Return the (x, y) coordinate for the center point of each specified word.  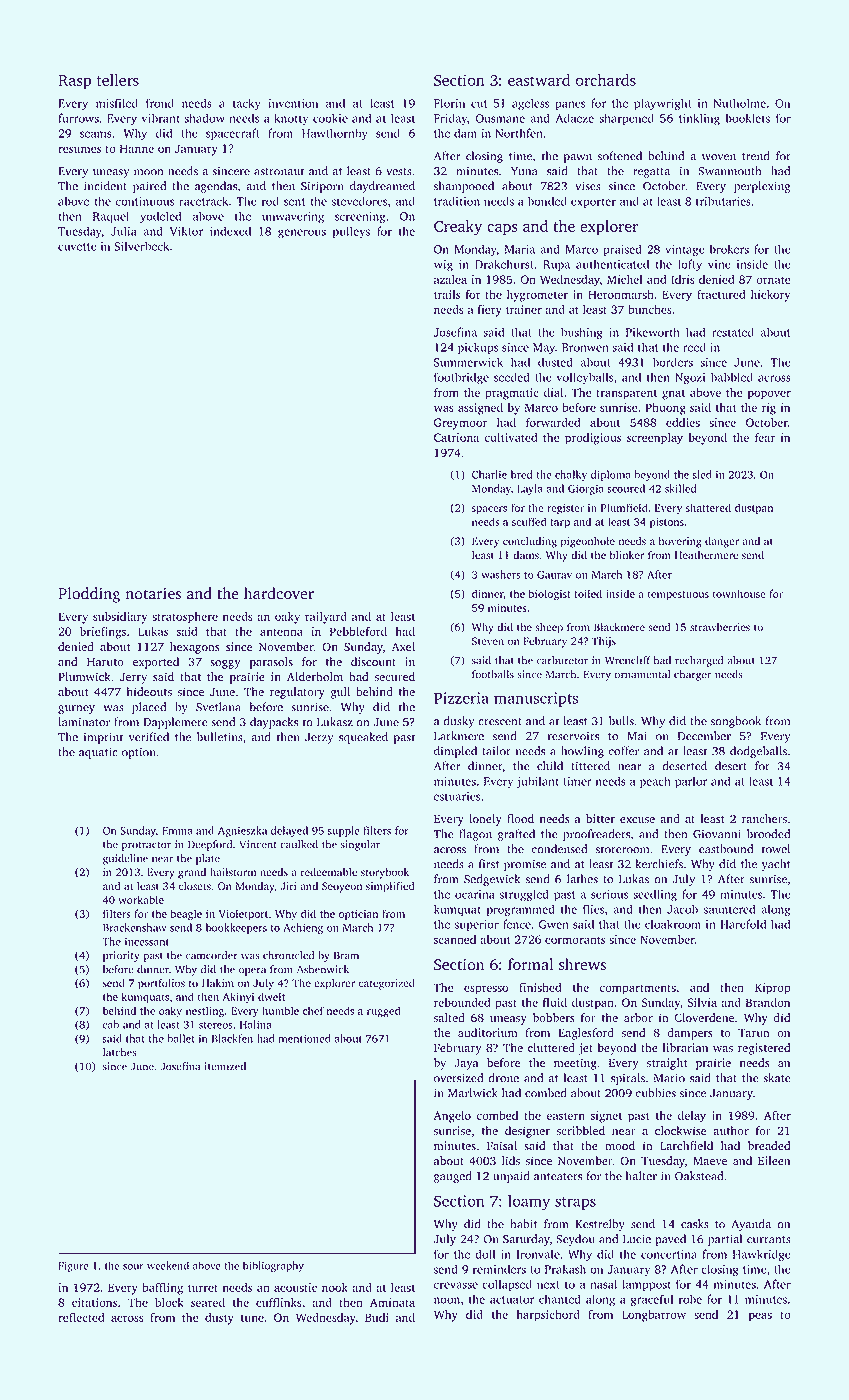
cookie (330, 118)
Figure (73, 1267)
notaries (153, 594)
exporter (593, 203)
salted (449, 1018)
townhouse (739, 593)
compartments (638, 989)
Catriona (456, 437)
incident (105, 186)
